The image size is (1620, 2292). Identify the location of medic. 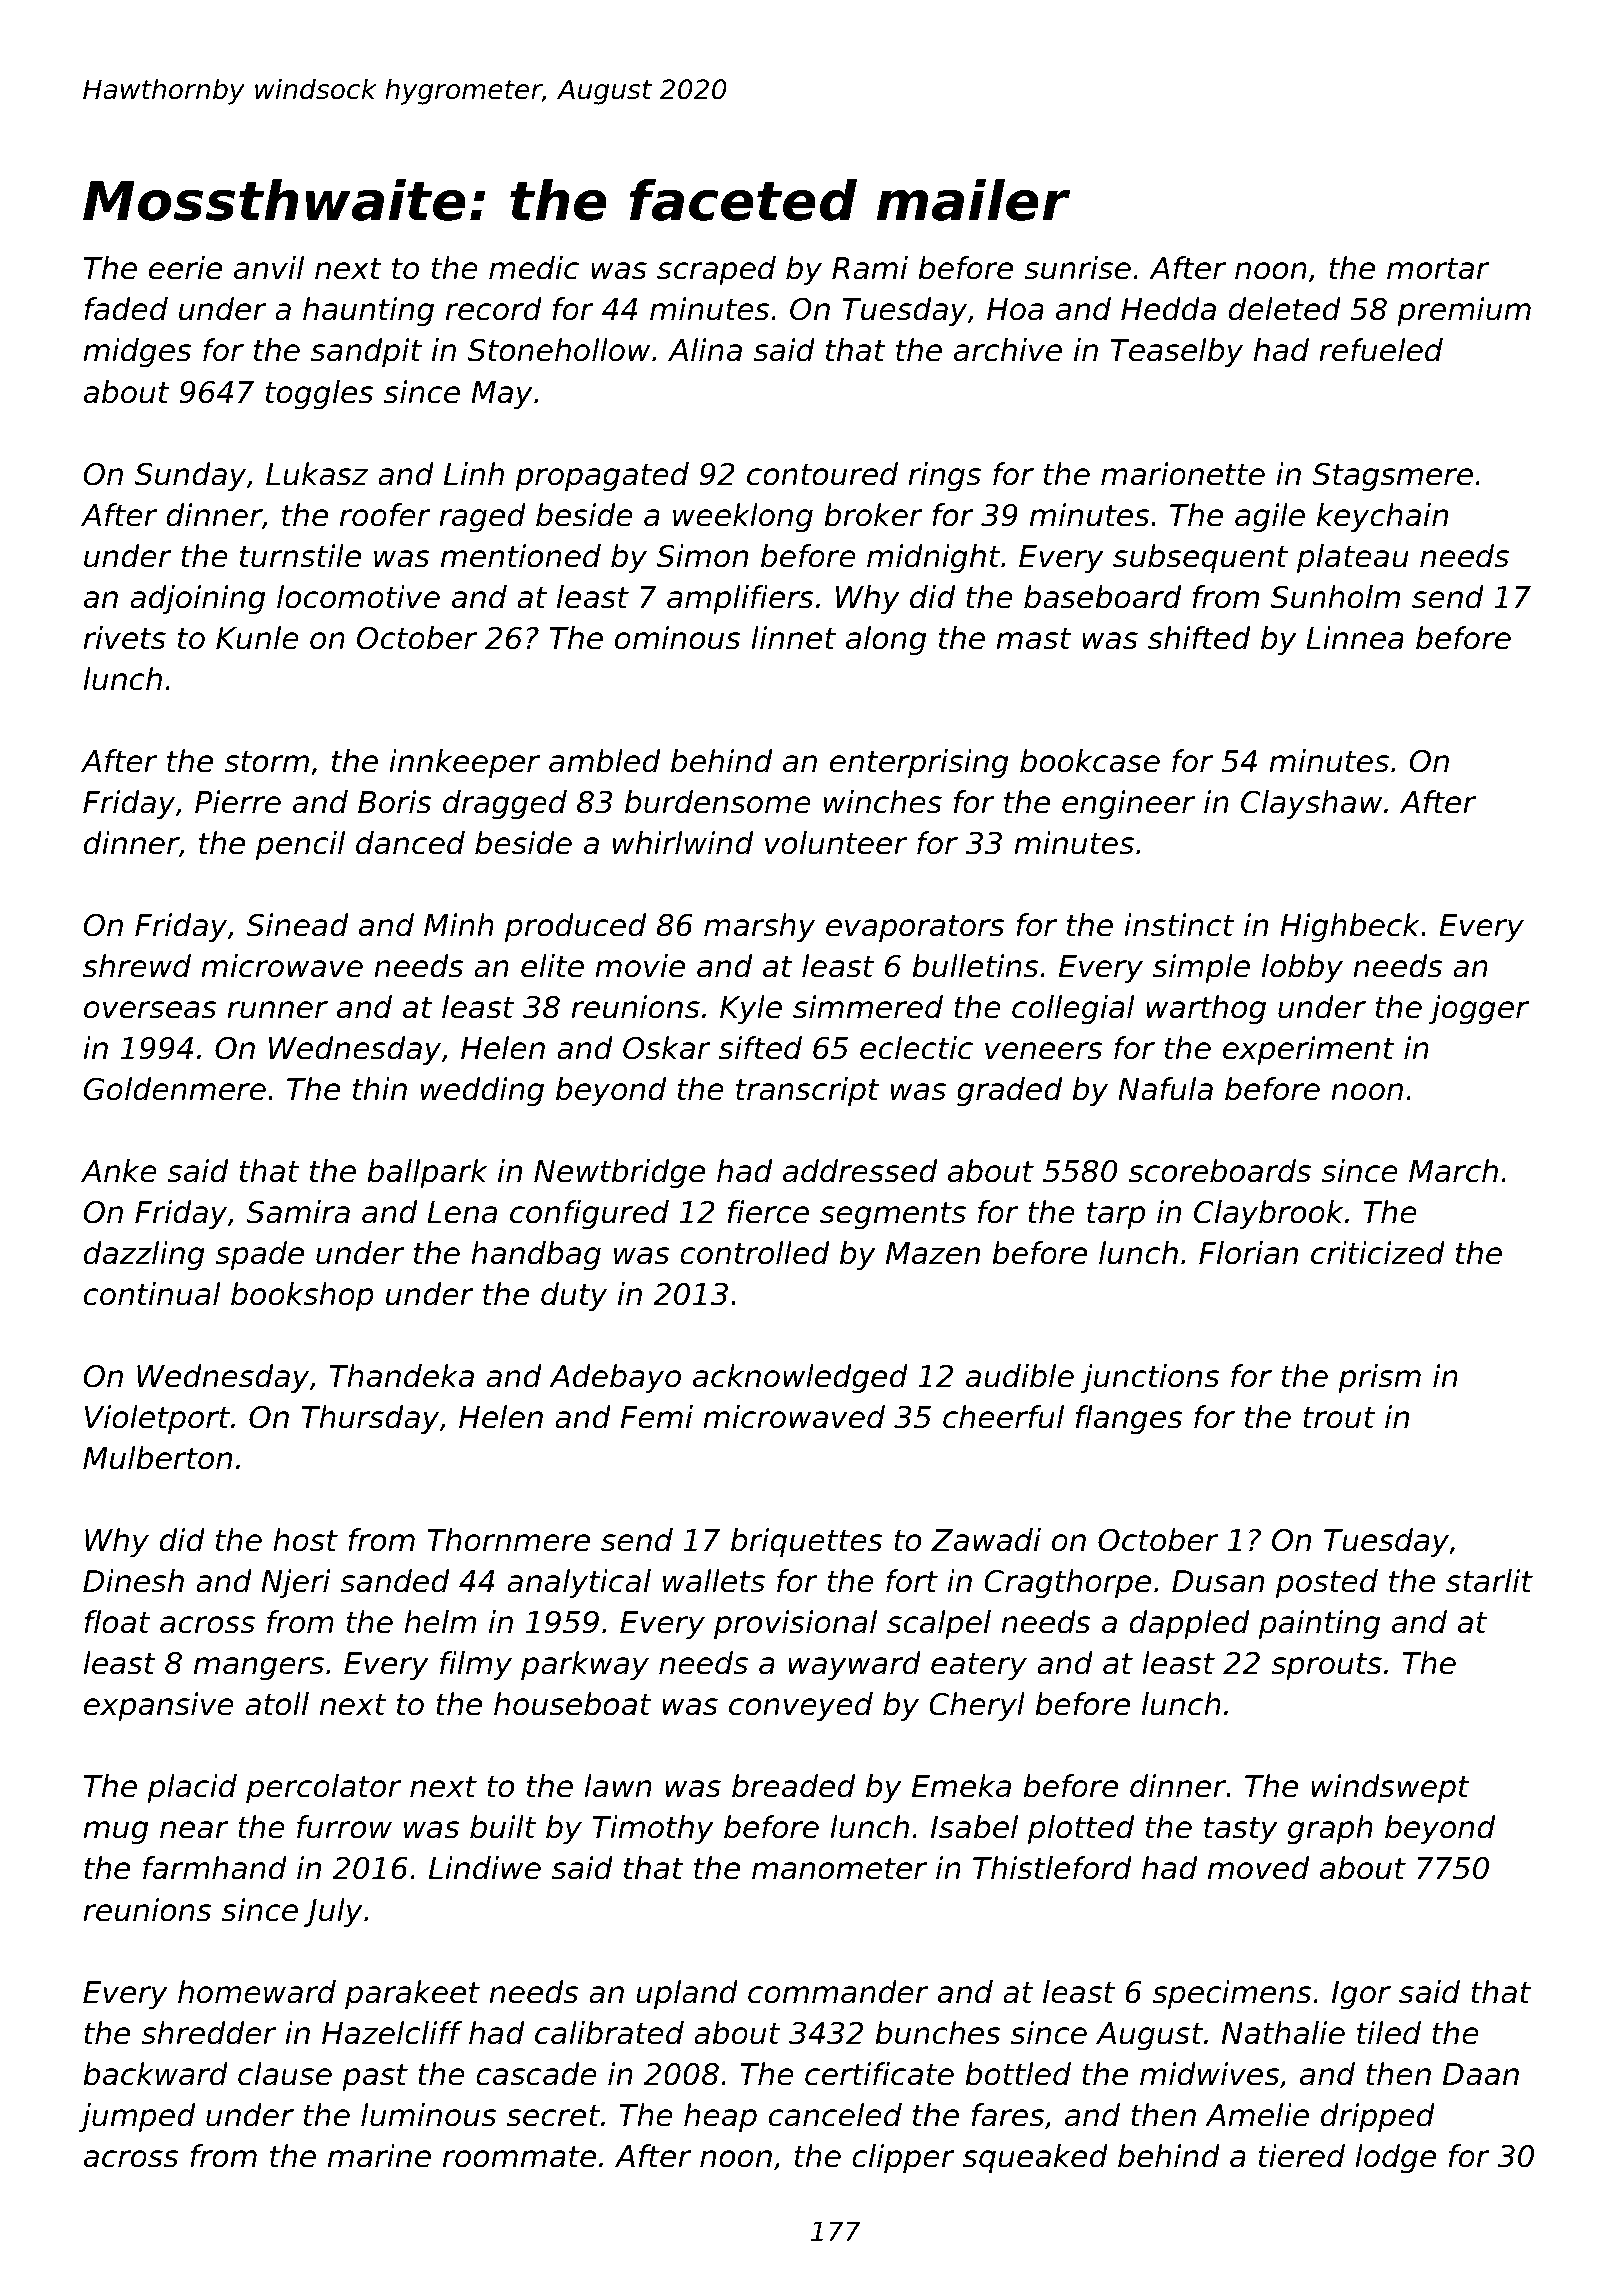
(534, 268).
